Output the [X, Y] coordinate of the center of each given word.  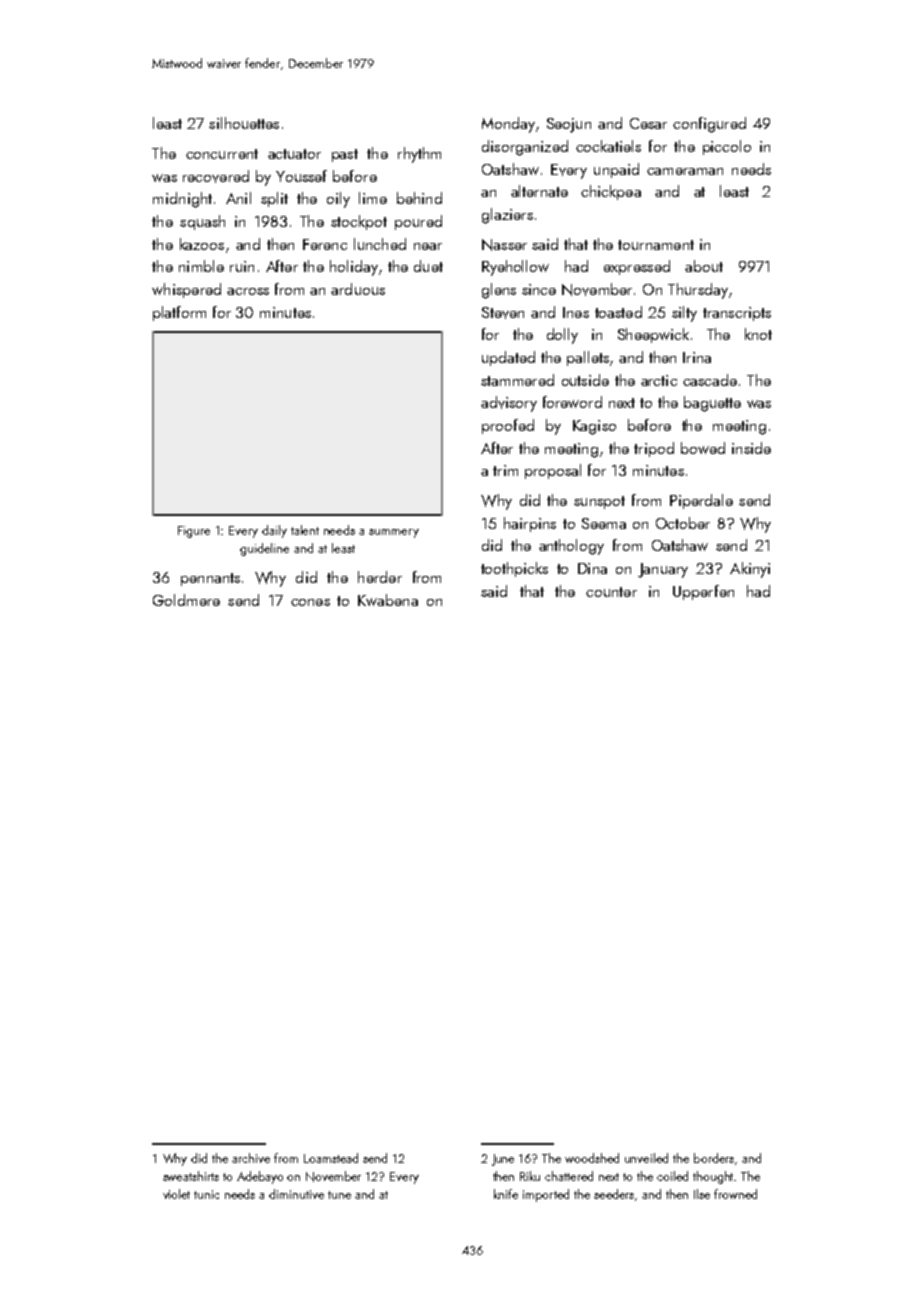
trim [505, 470]
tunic [206, 1194]
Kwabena [388, 600]
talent [305, 530]
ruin [242, 266]
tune [339, 1195]
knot [758, 334]
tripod [654, 449]
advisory [509, 404]
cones [310, 602]
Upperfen [703, 592]
